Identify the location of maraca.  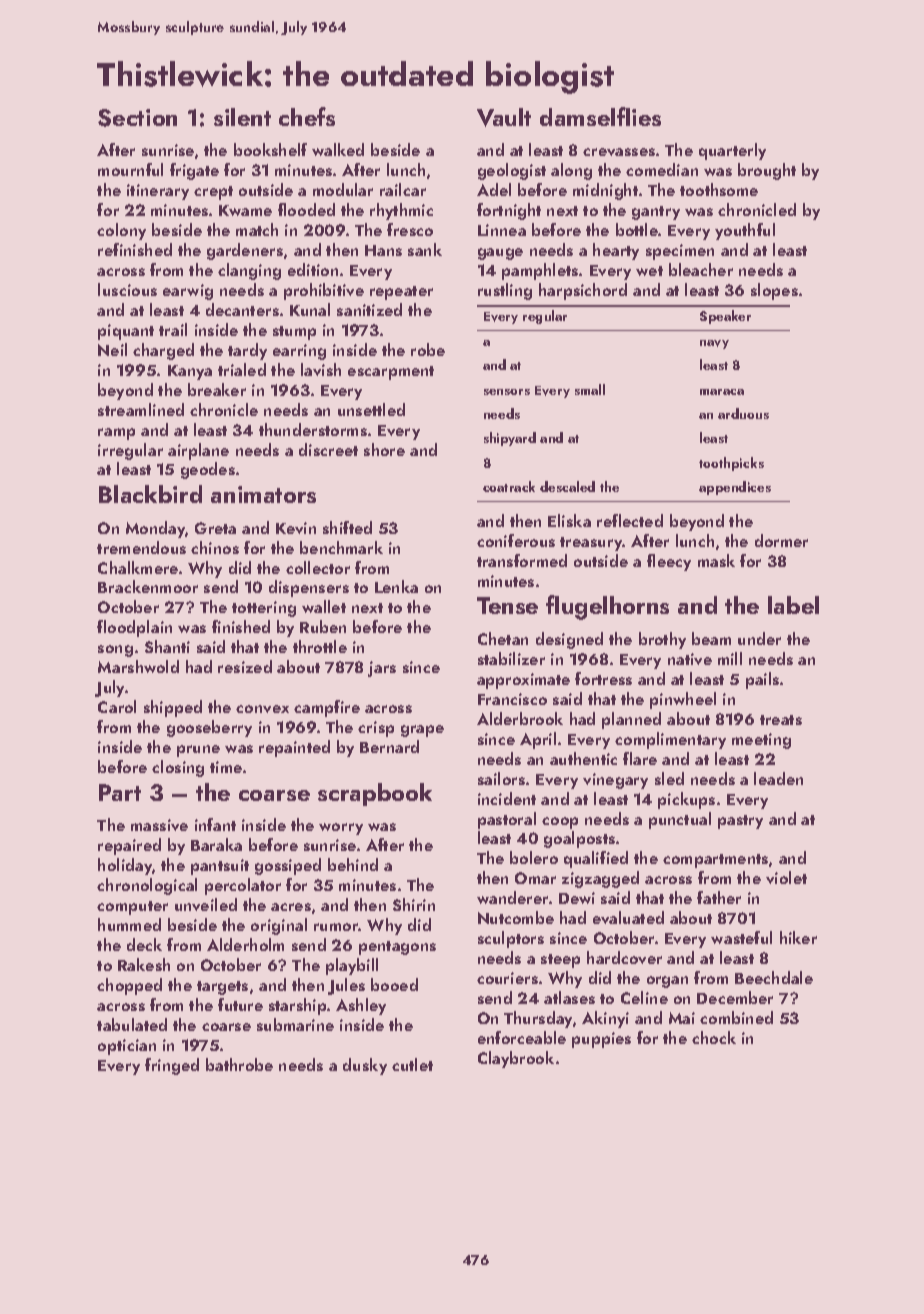
(722, 392).
